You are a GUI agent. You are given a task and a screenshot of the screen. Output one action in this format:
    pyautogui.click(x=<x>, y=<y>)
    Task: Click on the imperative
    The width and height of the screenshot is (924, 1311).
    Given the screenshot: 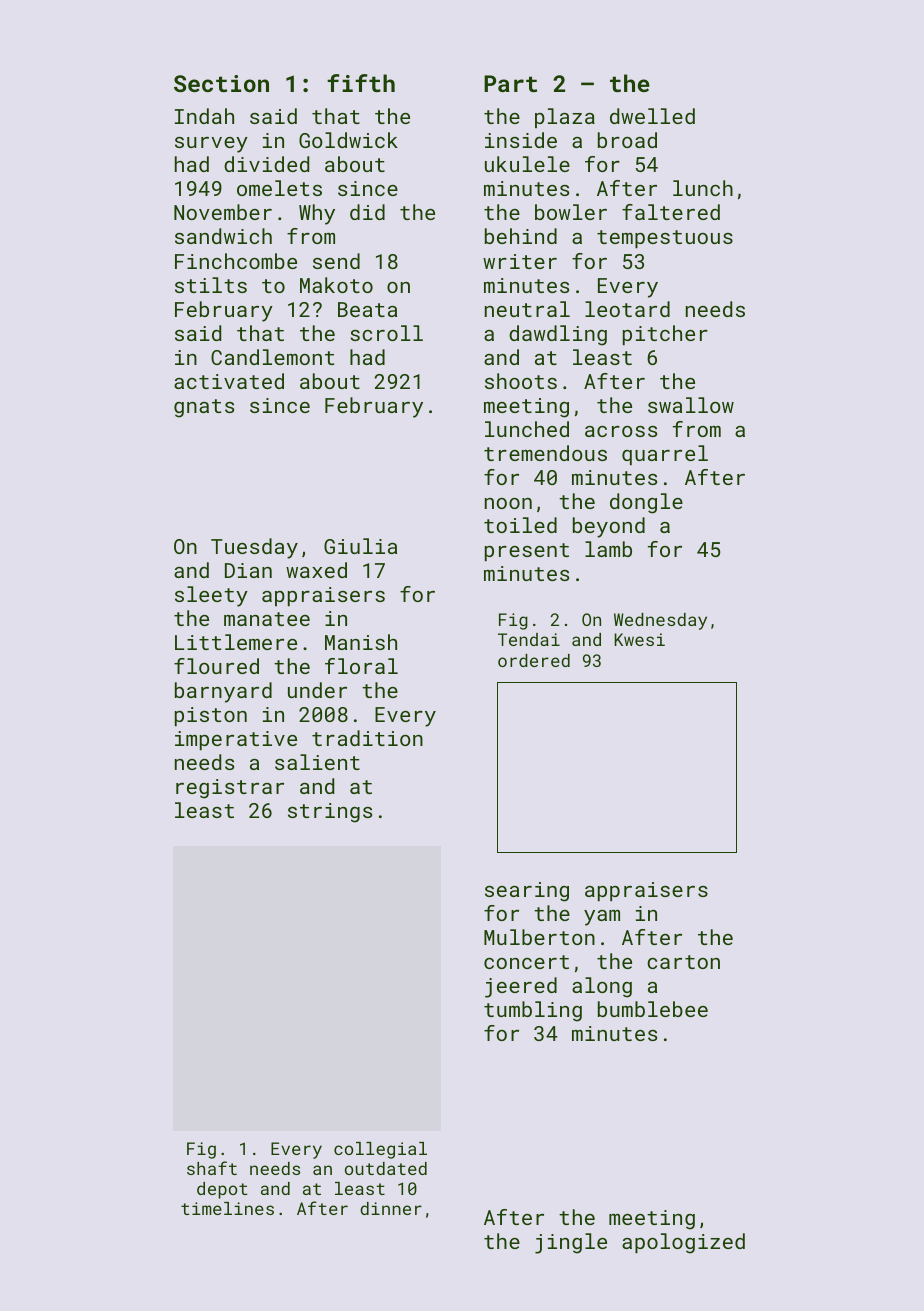 What is the action you would take?
    pyautogui.click(x=236, y=741)
